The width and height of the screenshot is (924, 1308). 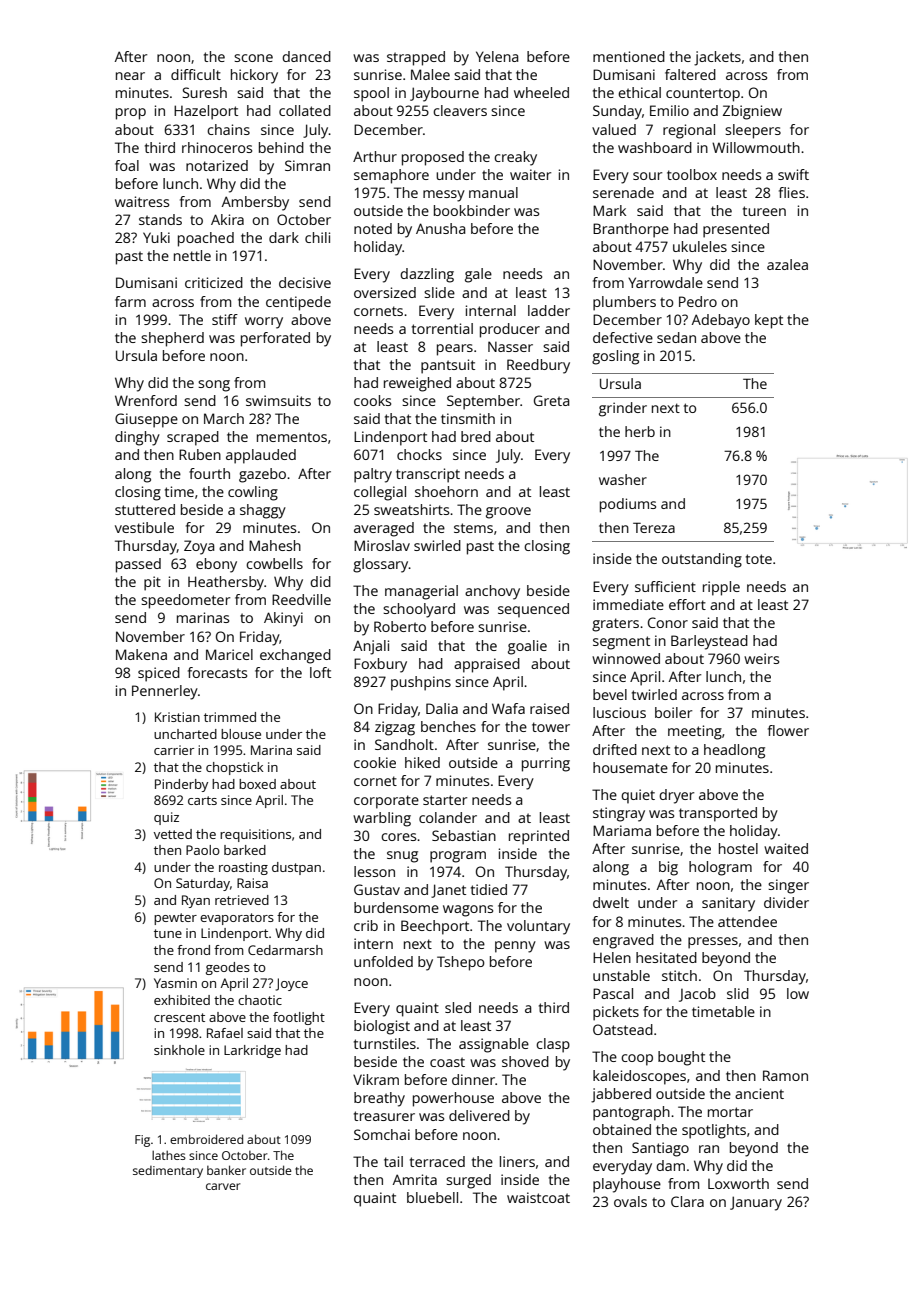 What do you see at coordinates (255, 835) in the screenshot?
I see `requisitions` at bounding box center [255, 835].
